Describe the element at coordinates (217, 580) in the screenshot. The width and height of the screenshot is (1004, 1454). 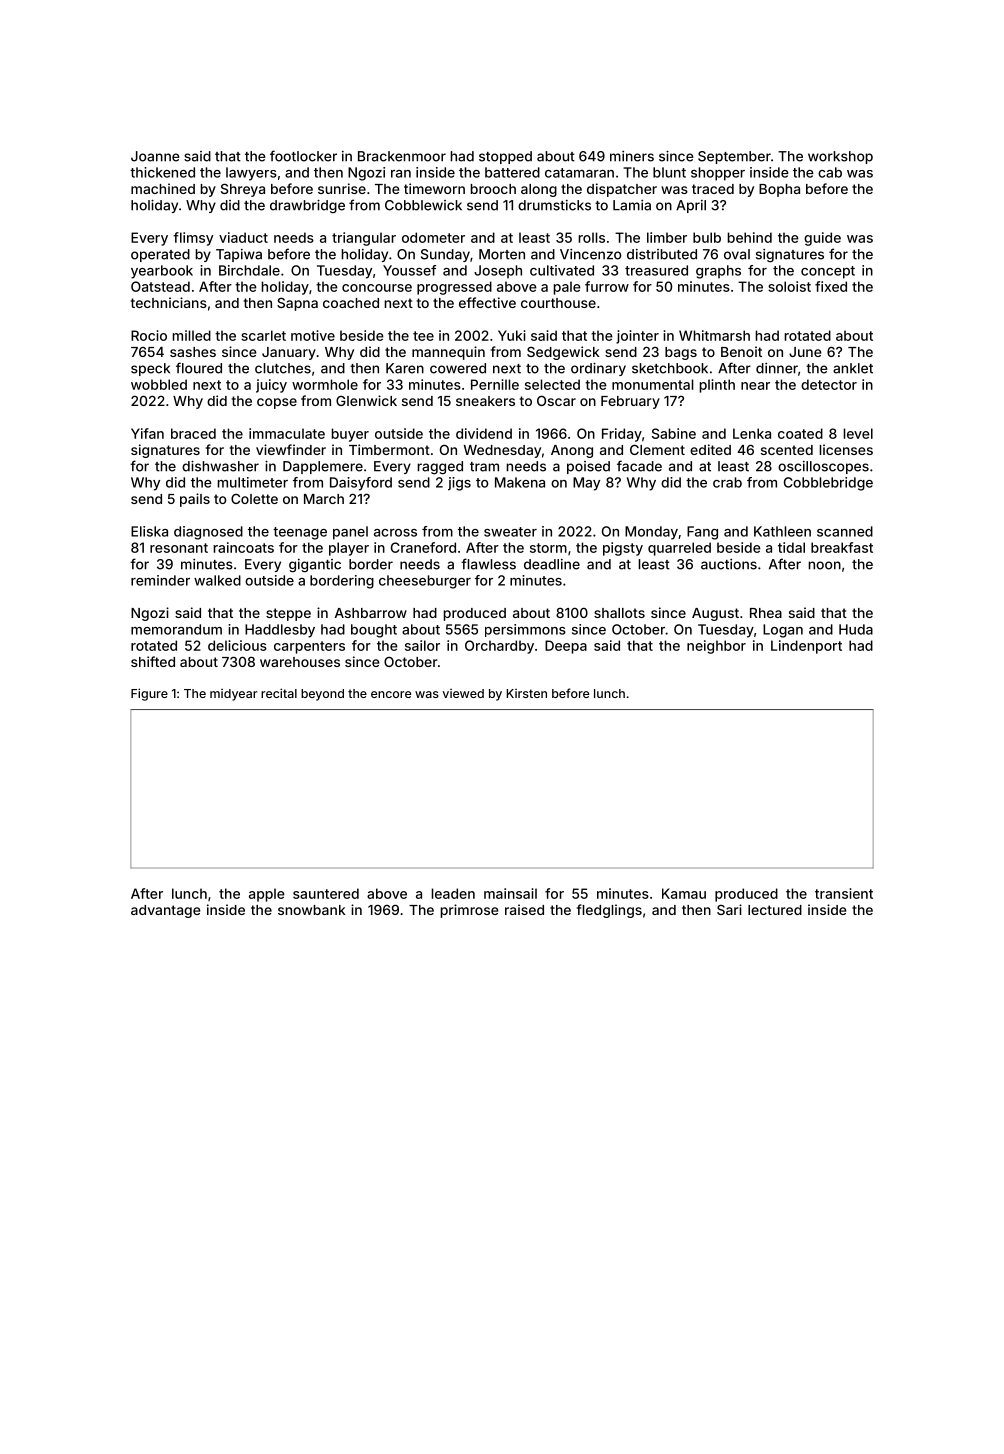
I see `walked` at that location.
